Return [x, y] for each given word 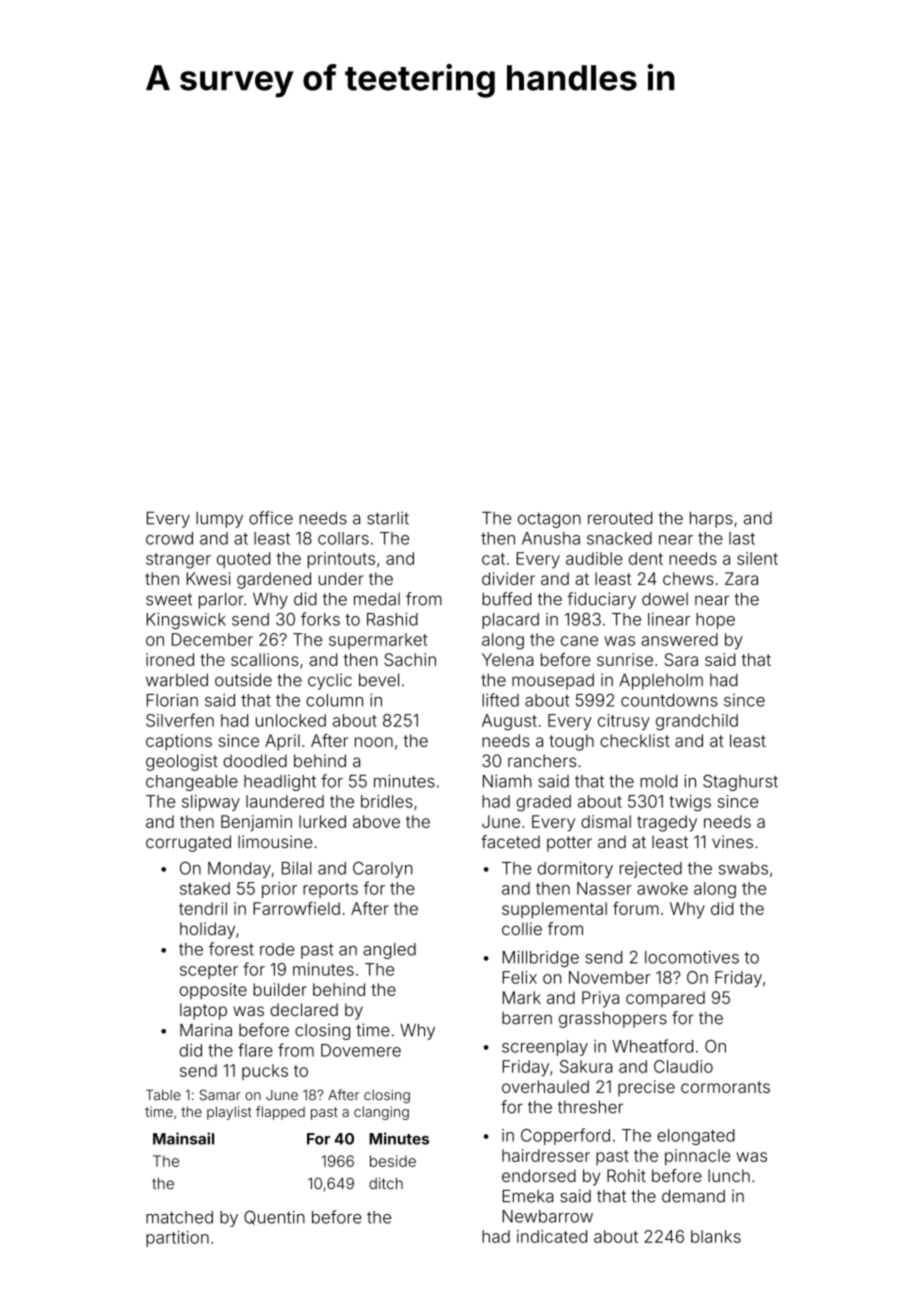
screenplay [545, 1048]
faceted [510, 842]
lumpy [219, 520]
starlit [388, 518]
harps [711, 520]
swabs [743, 868]
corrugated [188, 843]
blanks [716, 1236]
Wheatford [652, 1046]
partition [177, 1239]
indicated [552, 1236]
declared [304, 1009]
